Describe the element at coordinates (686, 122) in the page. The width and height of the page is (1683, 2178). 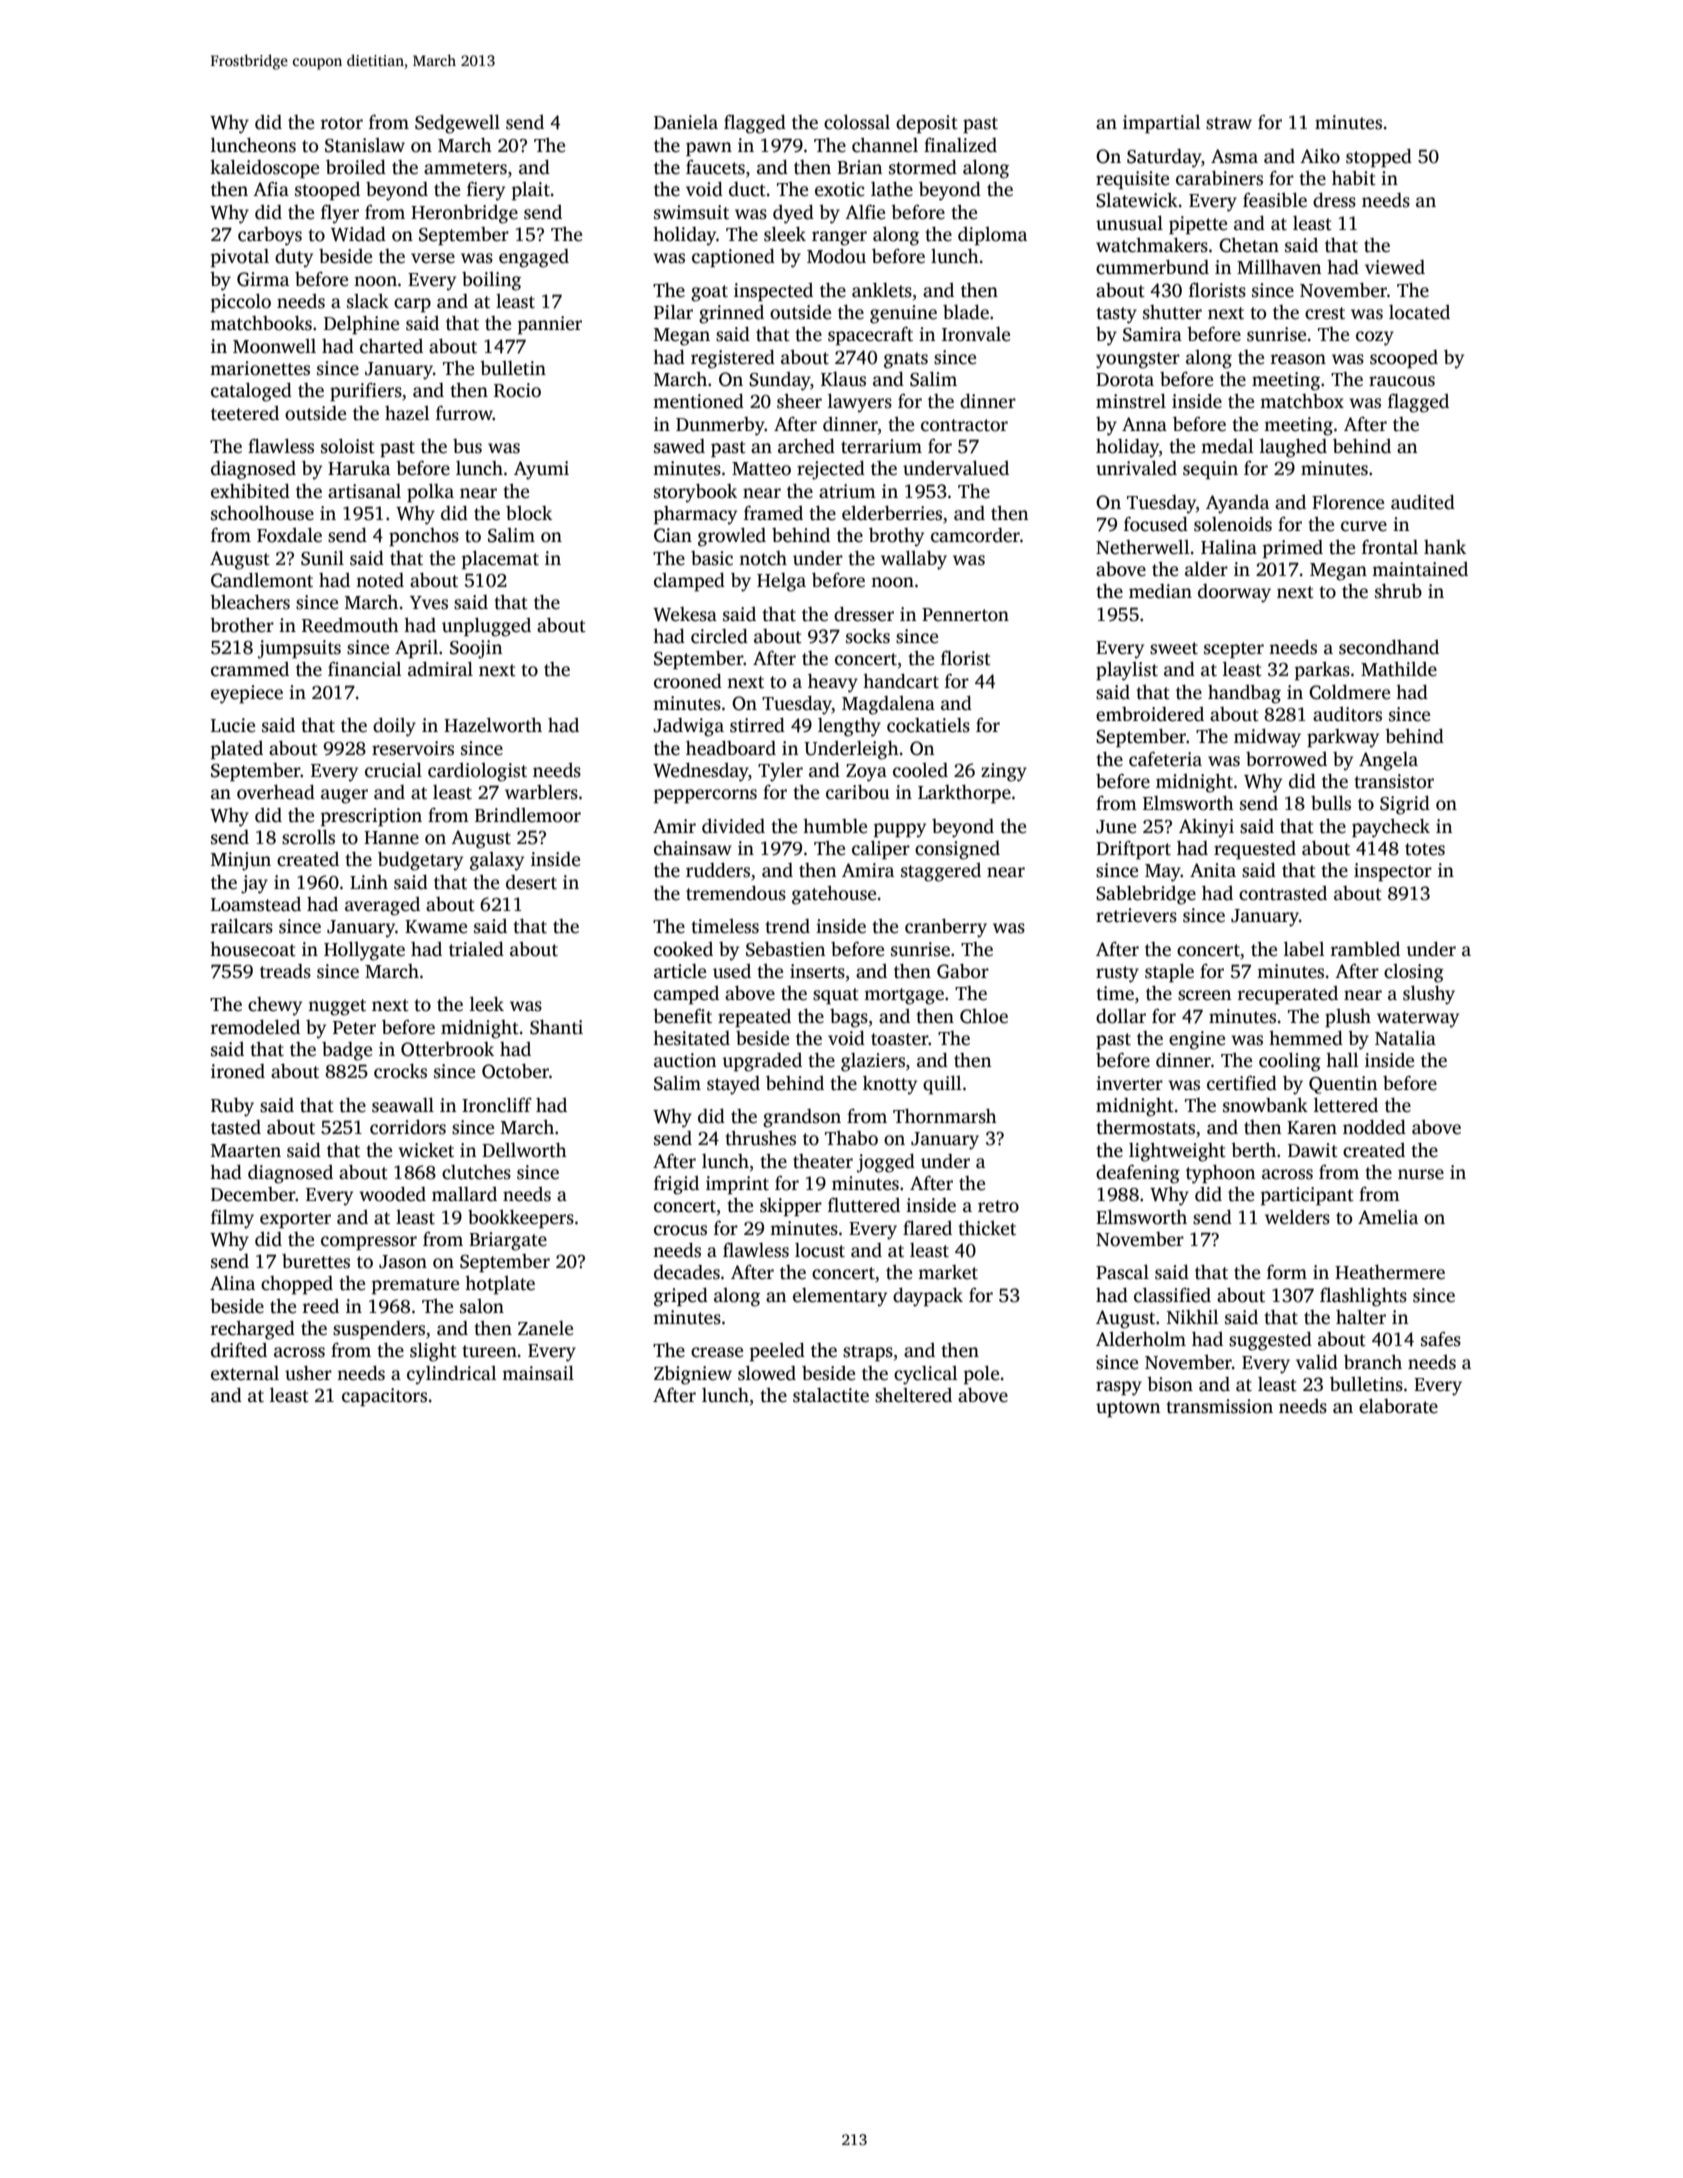
I see `Daniela` at that location.
